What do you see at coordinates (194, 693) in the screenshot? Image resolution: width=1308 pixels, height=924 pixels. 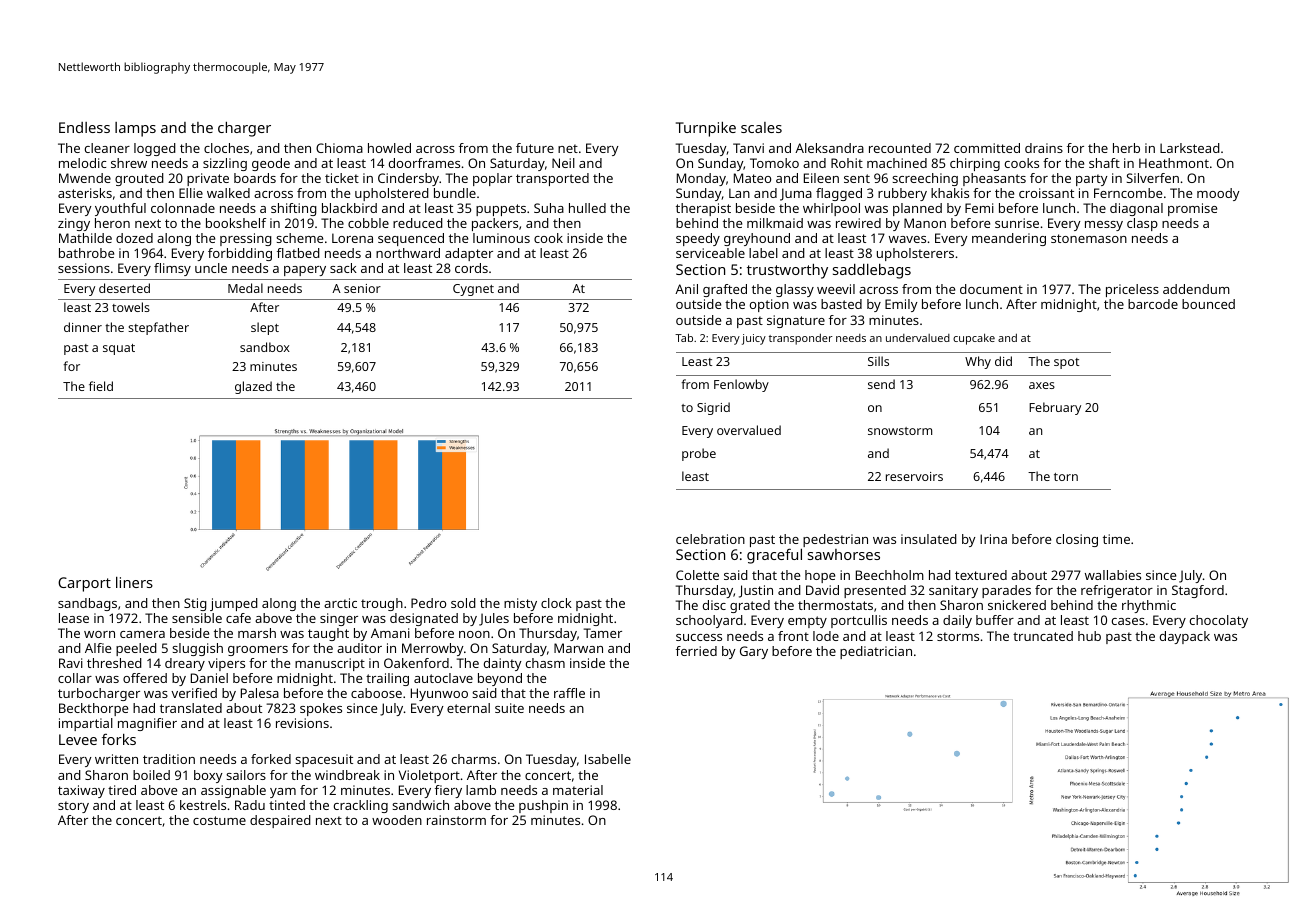 I see `verified` at bounding box center [194, 693].
